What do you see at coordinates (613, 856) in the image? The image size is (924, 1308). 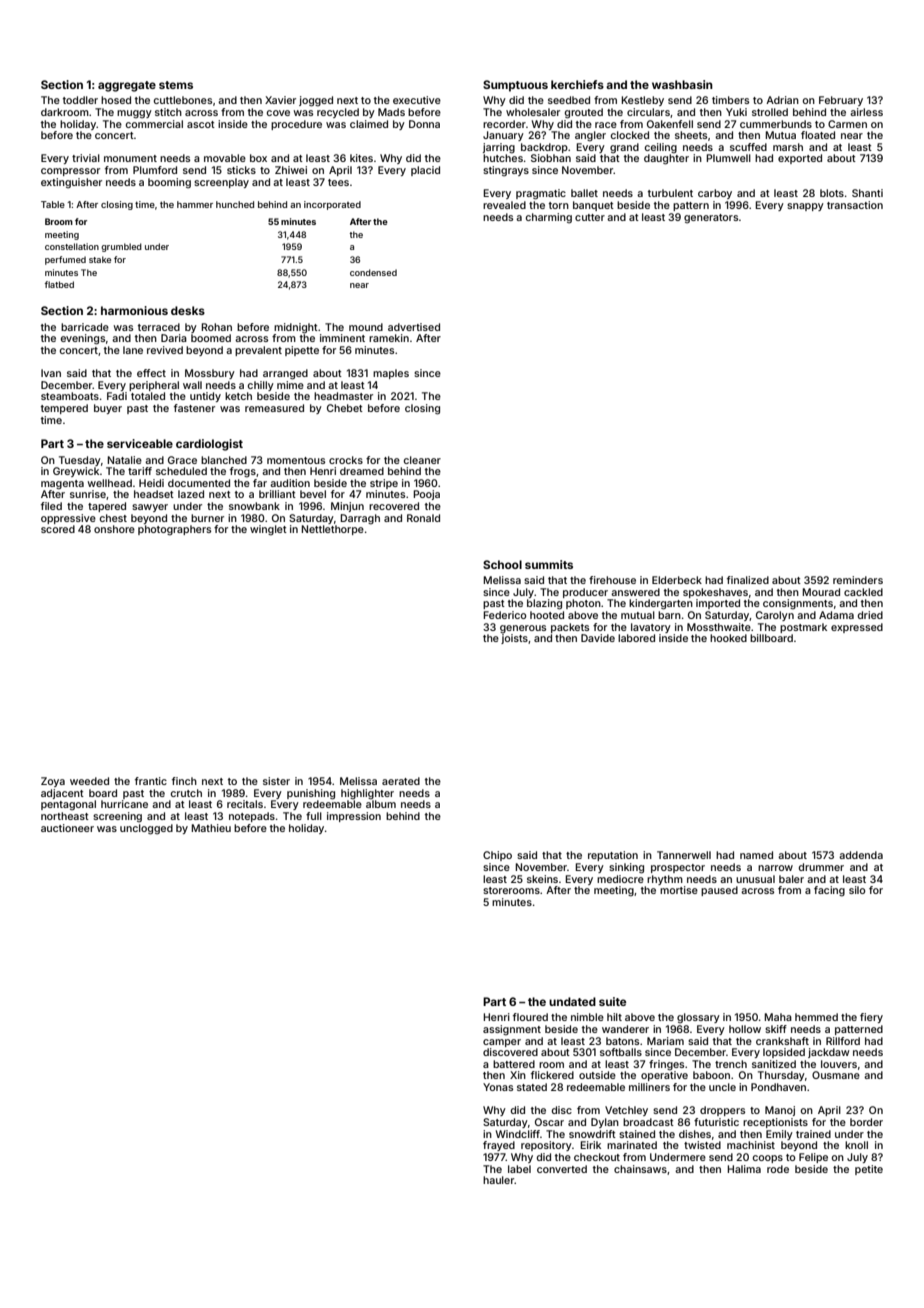 I see `reputation` at bounding box center [613, 856].
